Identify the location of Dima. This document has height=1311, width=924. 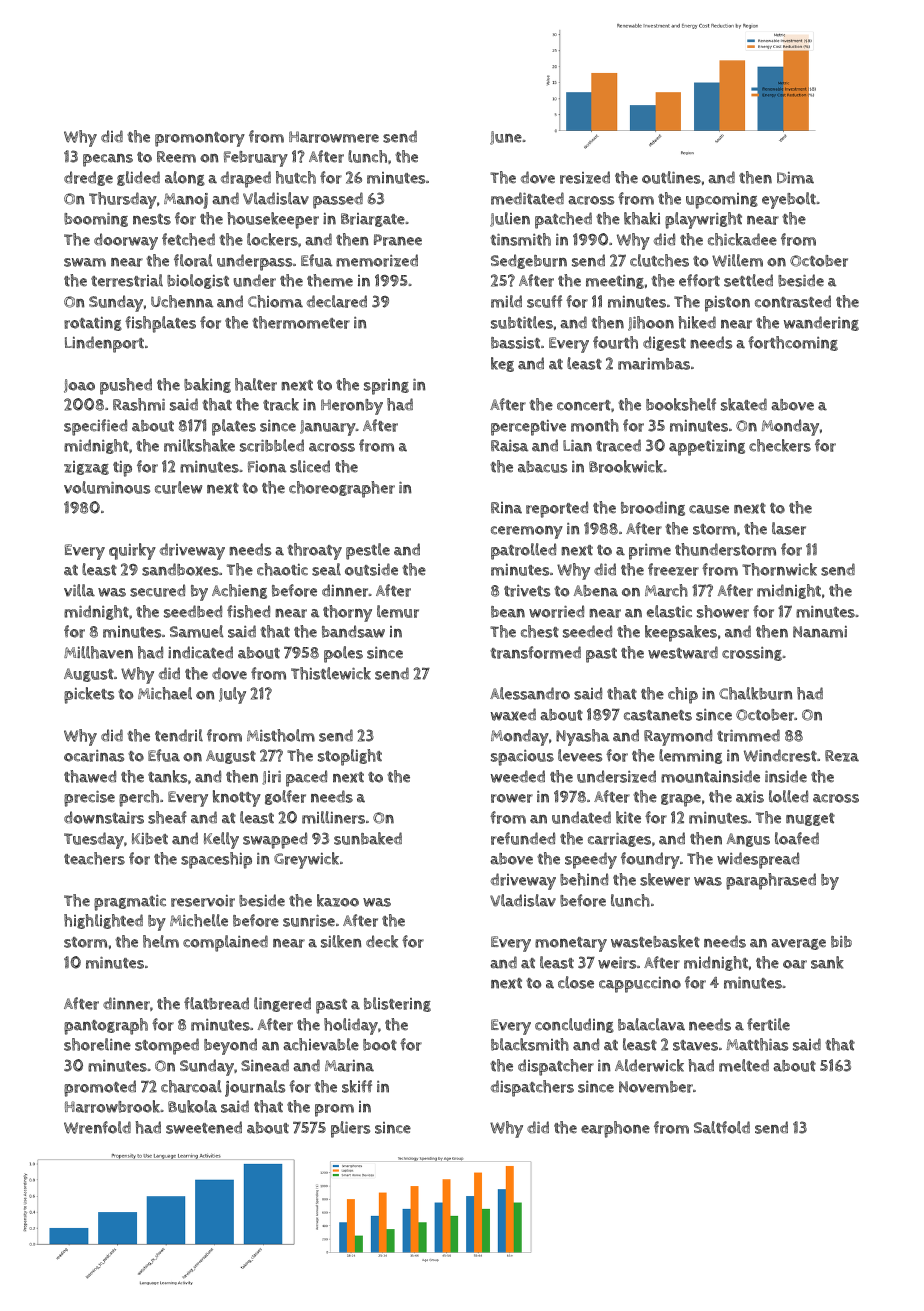
(795, 178).
